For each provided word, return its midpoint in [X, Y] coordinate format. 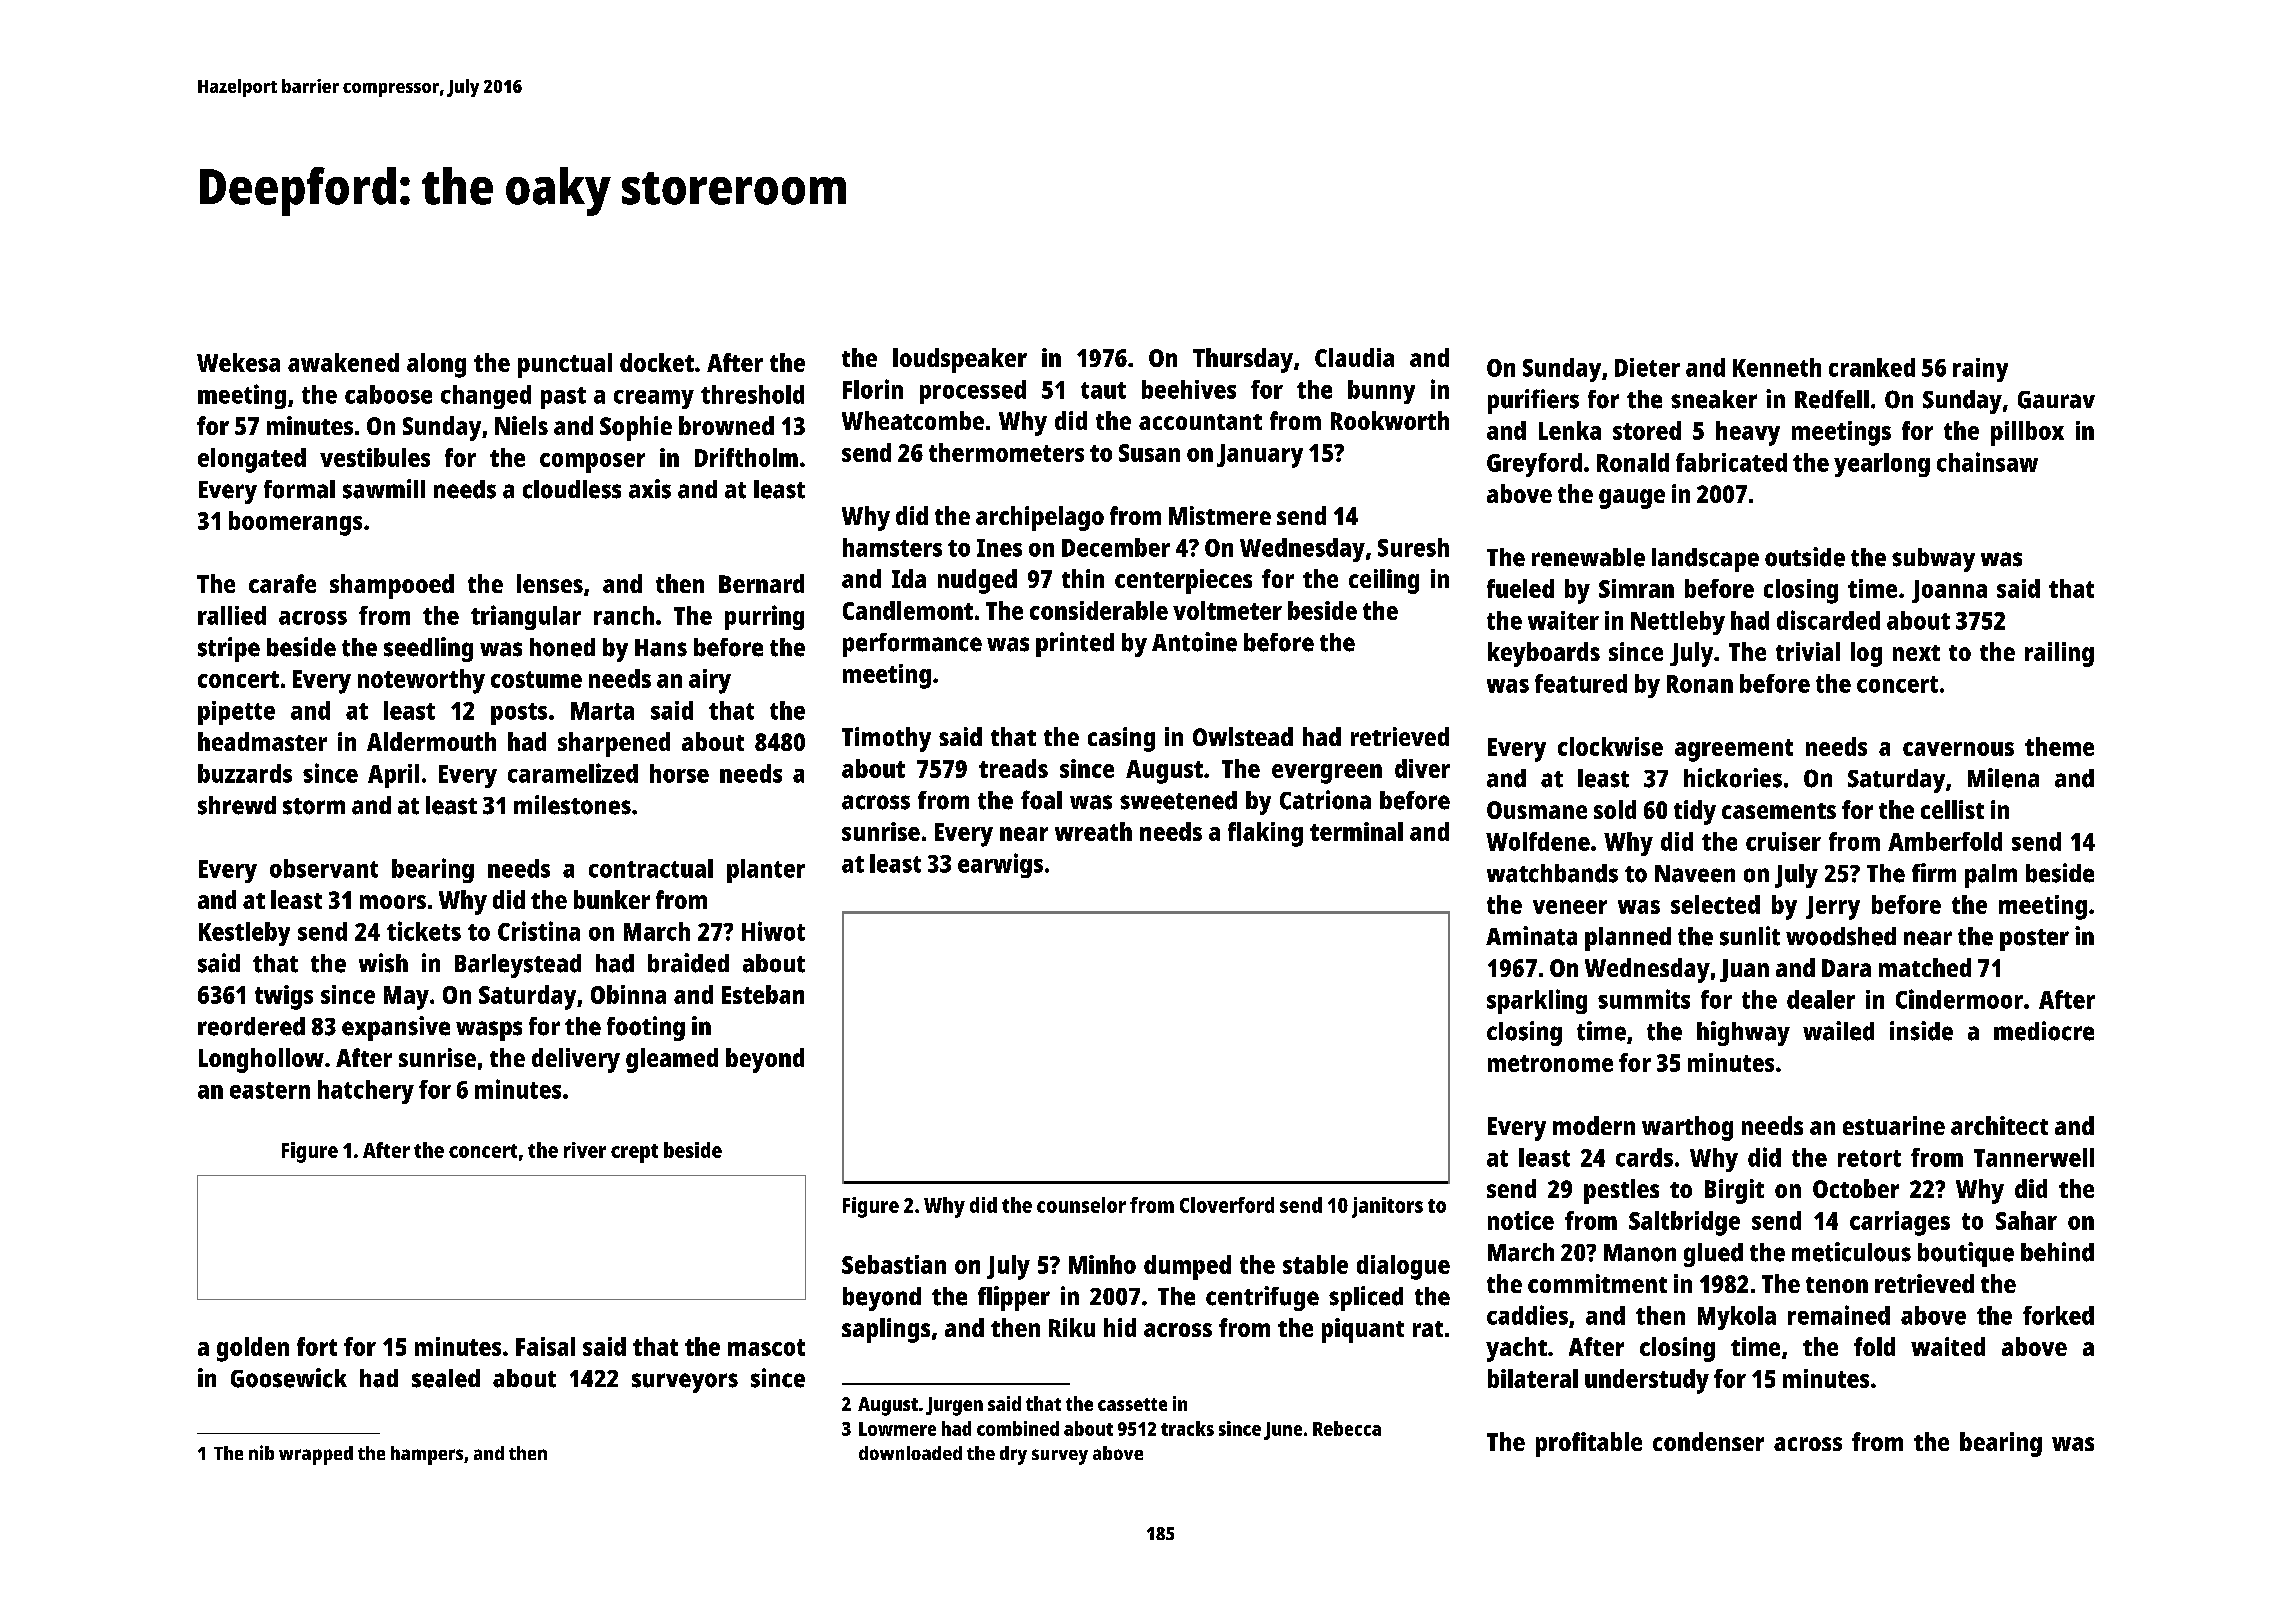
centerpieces [1183, 581]
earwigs [1000, 865]
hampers [427, 1455]
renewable [1588, 557]
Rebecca [1347, 1428]
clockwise [1610, 746]
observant [324, 868]
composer [592, 463]
